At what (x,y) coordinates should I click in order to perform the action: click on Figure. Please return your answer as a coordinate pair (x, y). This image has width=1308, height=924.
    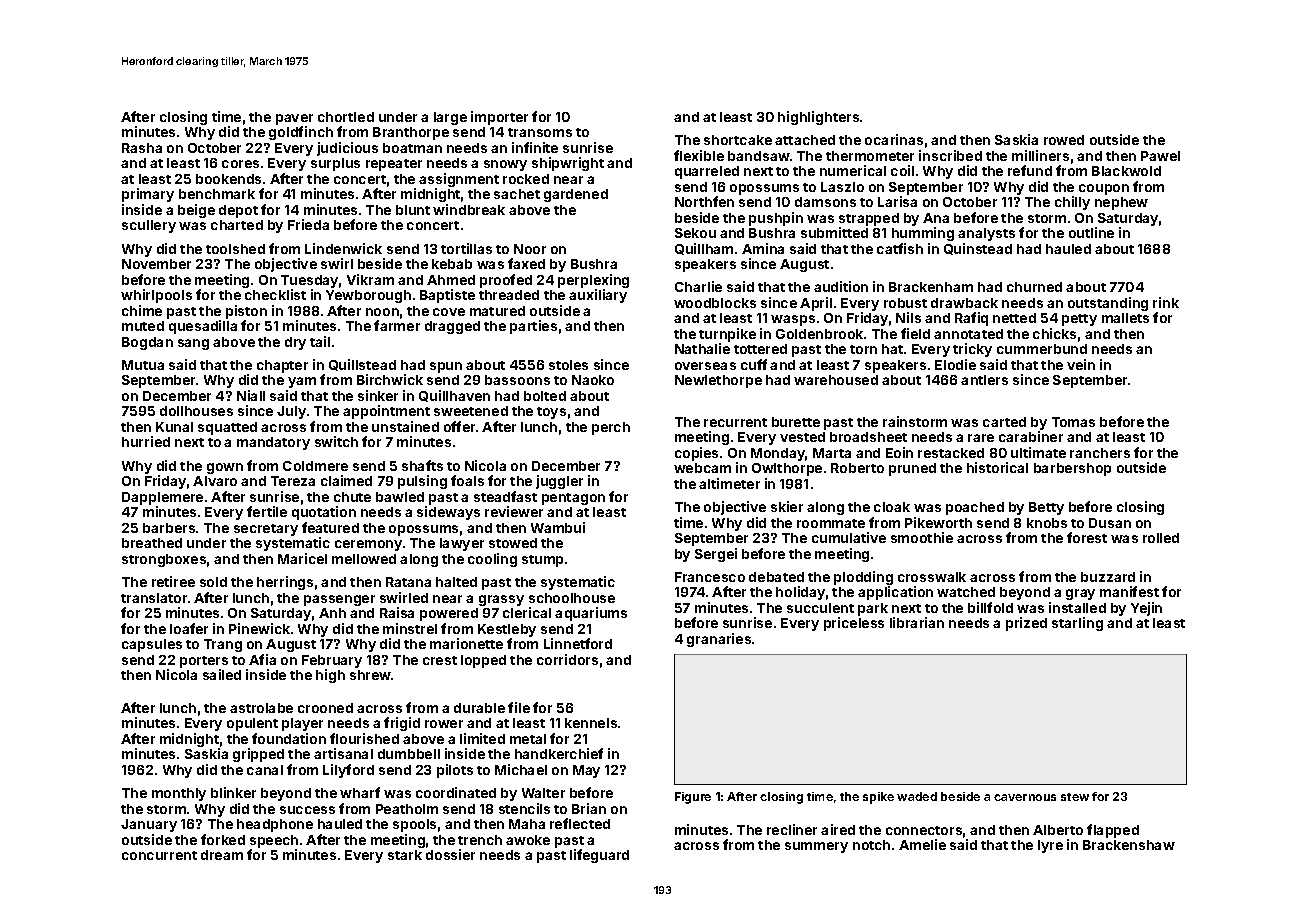
    Looking at the image, I should click on (693, 798).
